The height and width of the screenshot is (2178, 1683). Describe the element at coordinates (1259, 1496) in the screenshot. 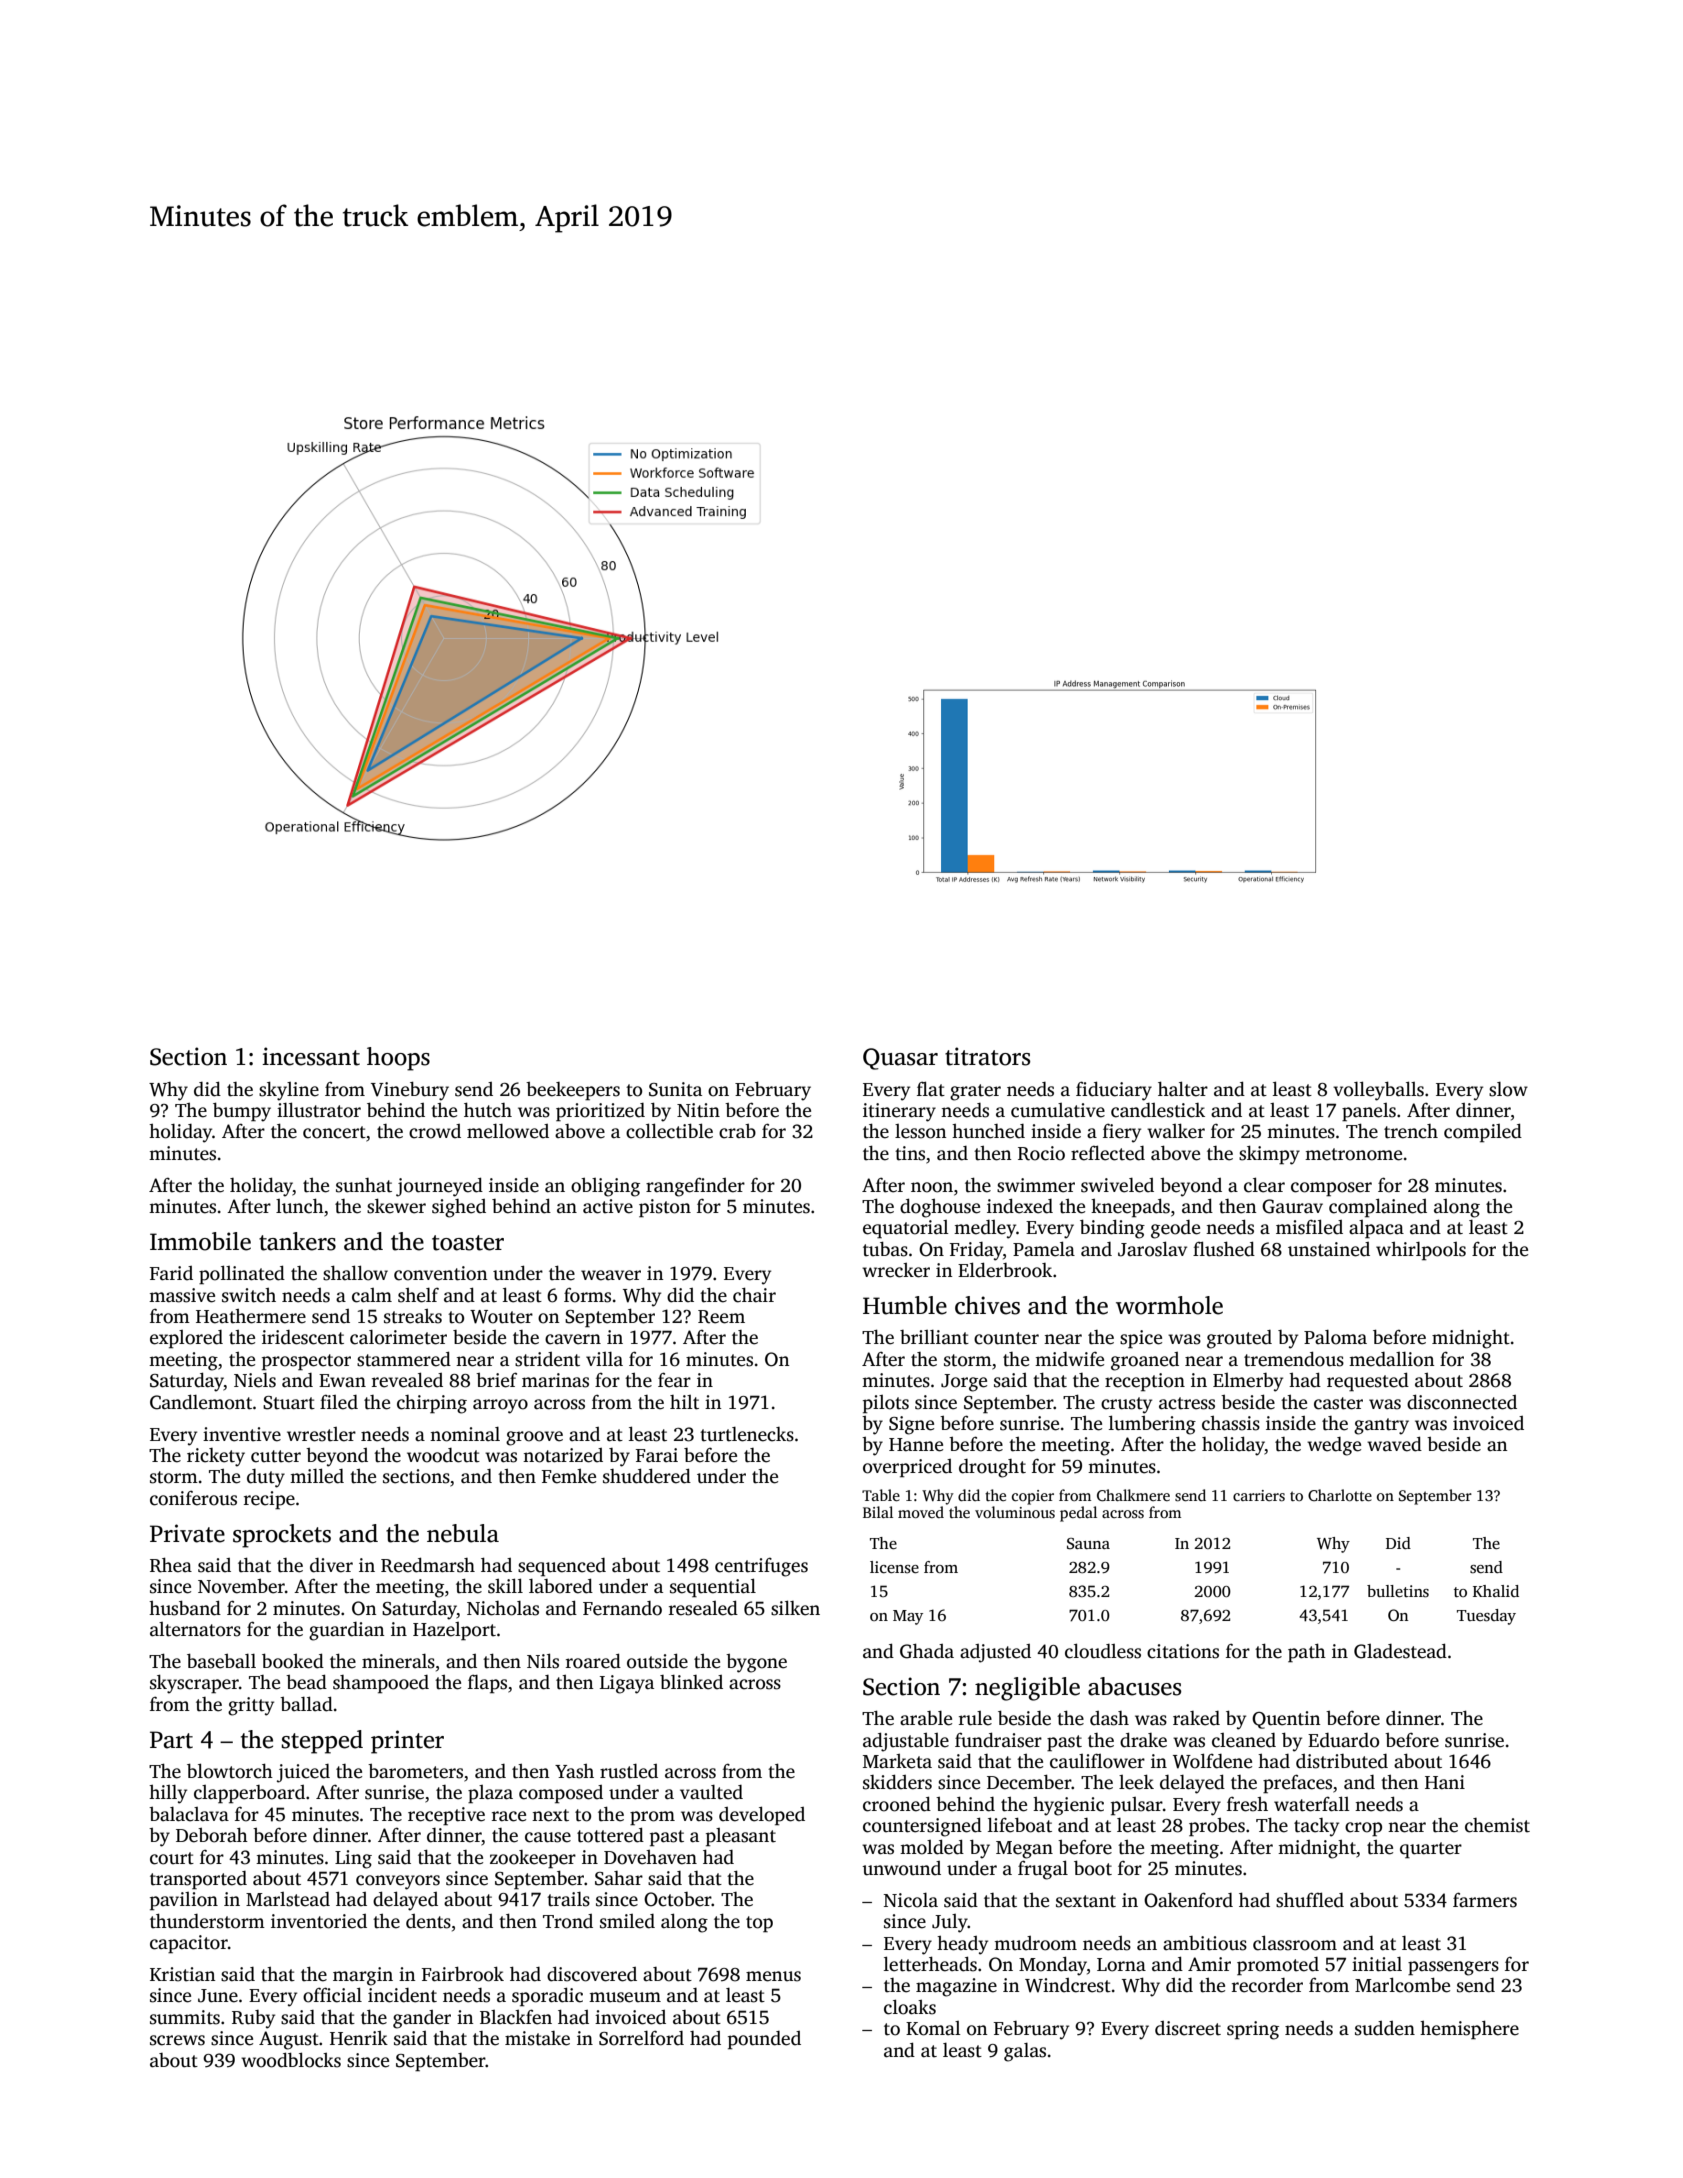

I see `carriers` at that location.
